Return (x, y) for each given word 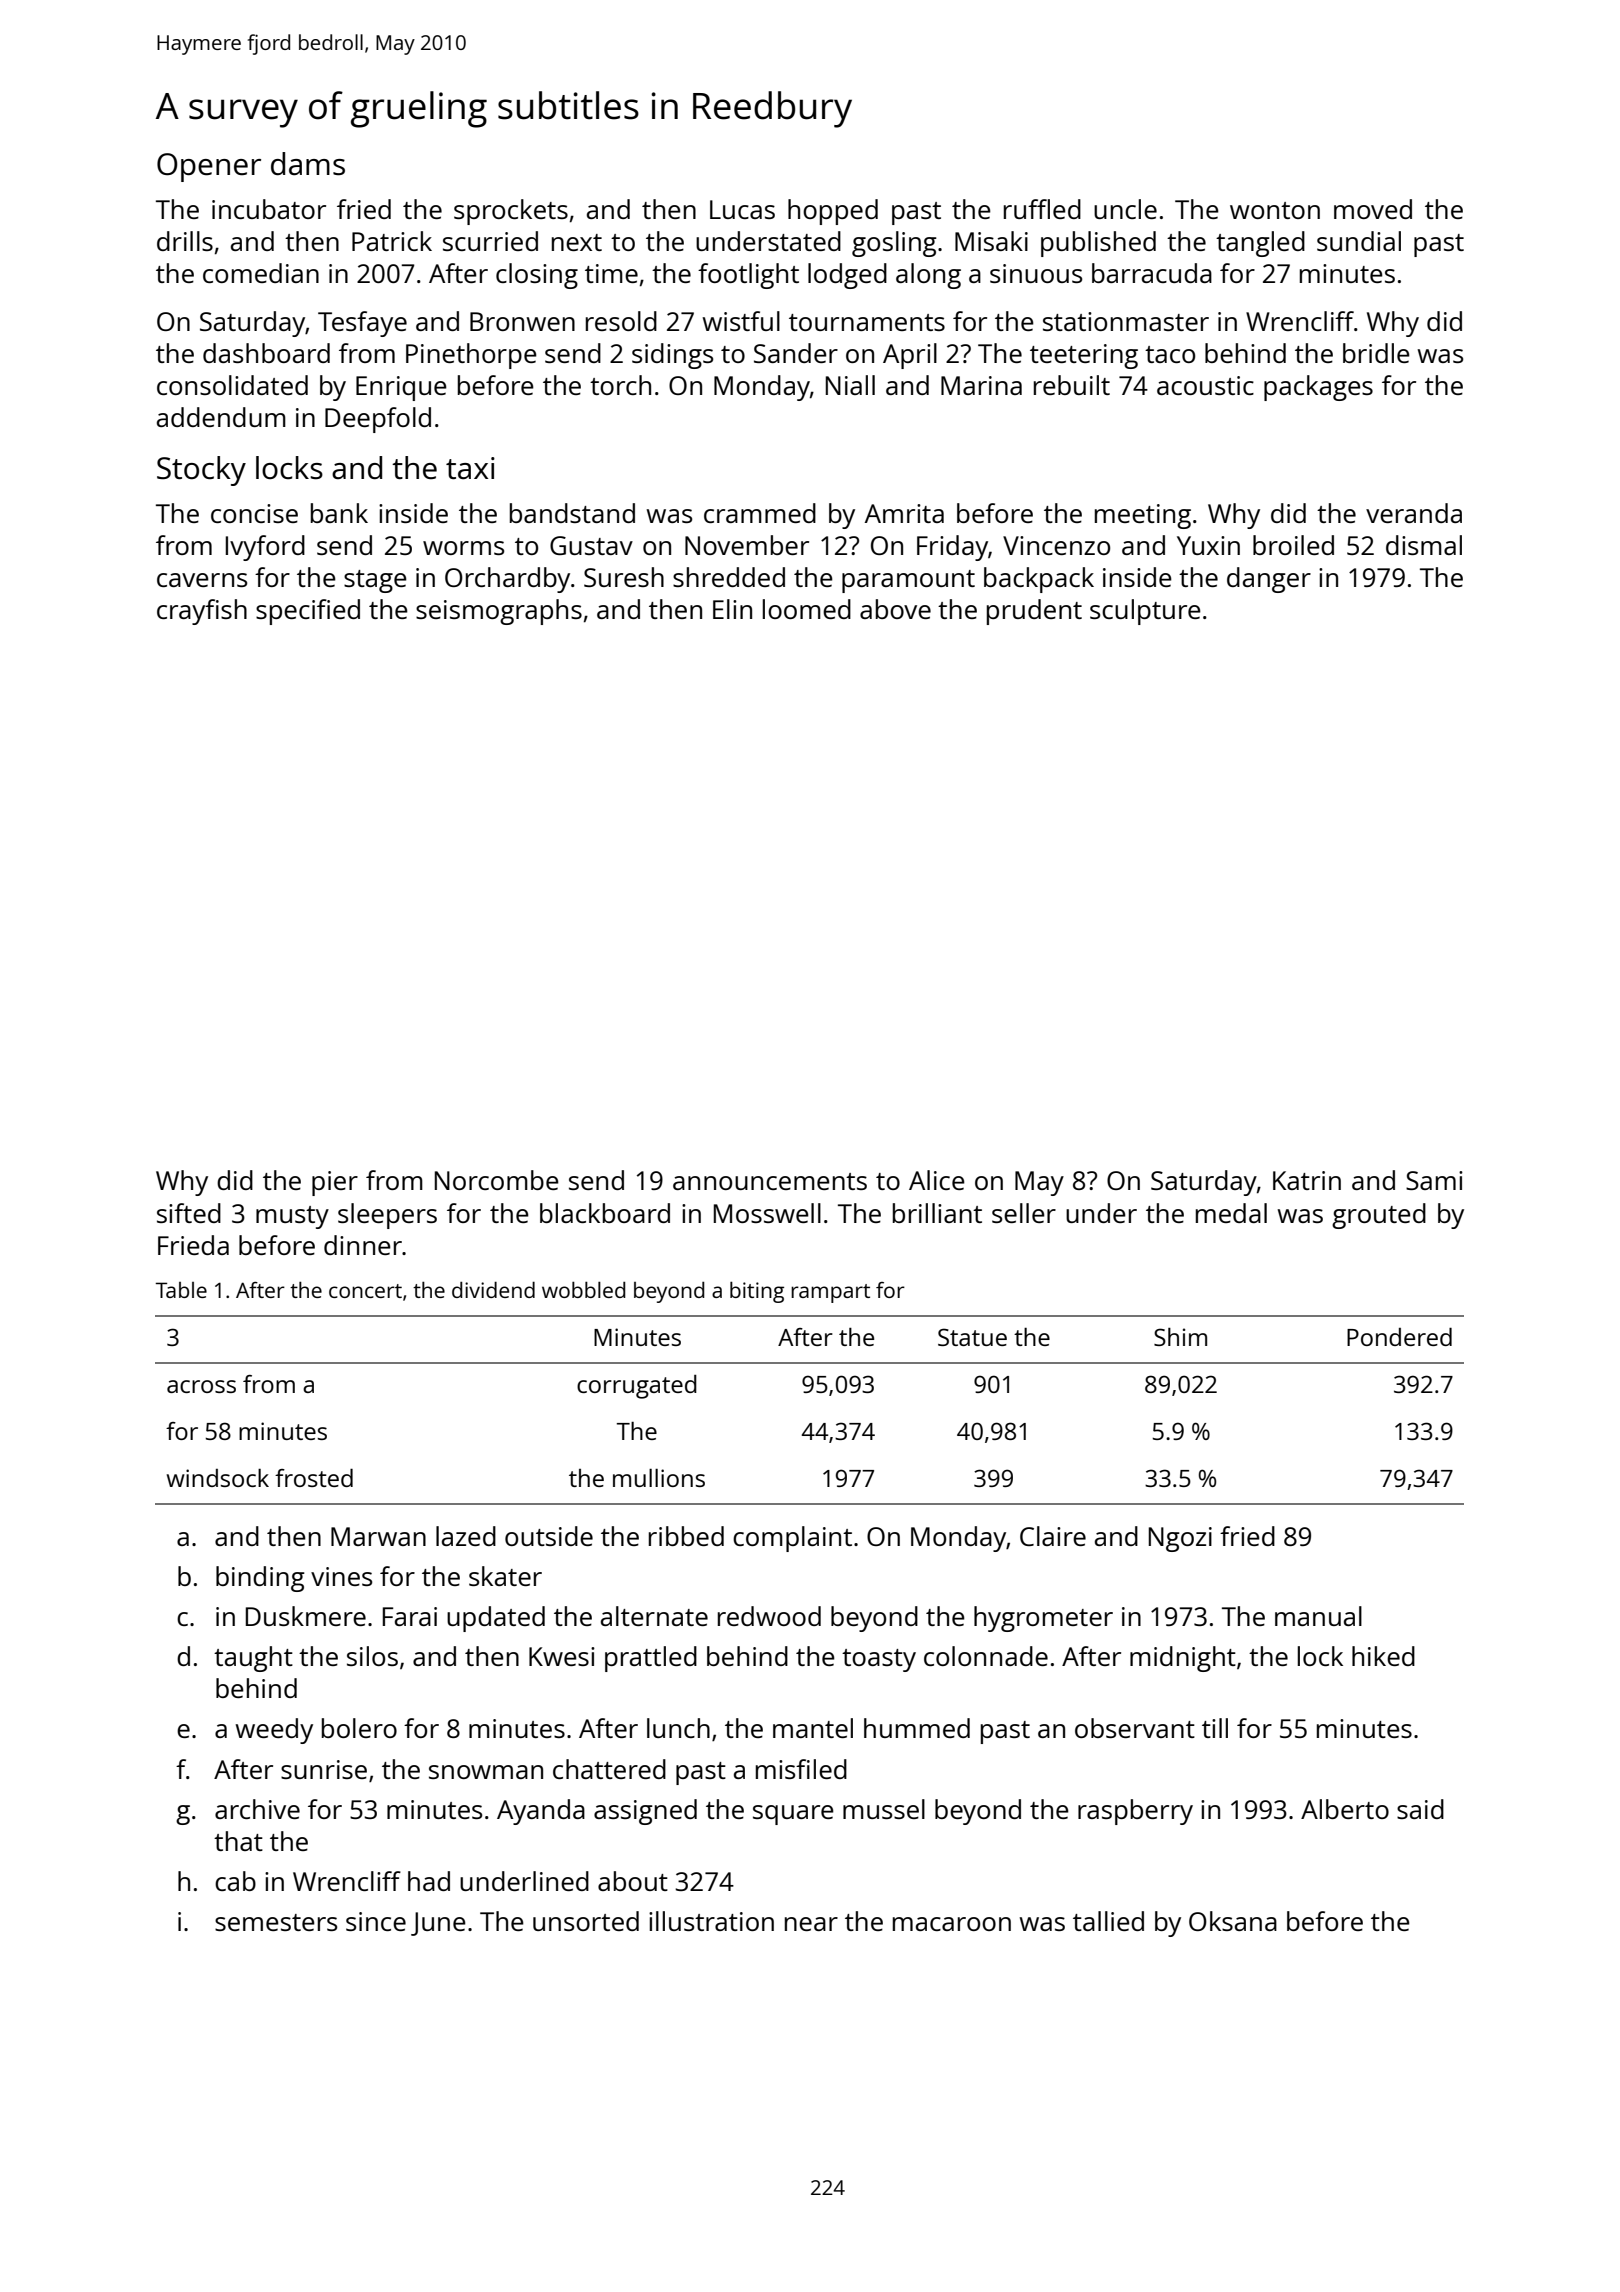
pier (335, 1183)
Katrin (1307, 1180)
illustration (711, 1921)
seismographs (499, 612)
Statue (972, 1337)
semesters (276, 1922)
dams (308, 164)
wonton (1275, 210)
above (895, 609)
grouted (1379, 1216)
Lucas (742, 209)
